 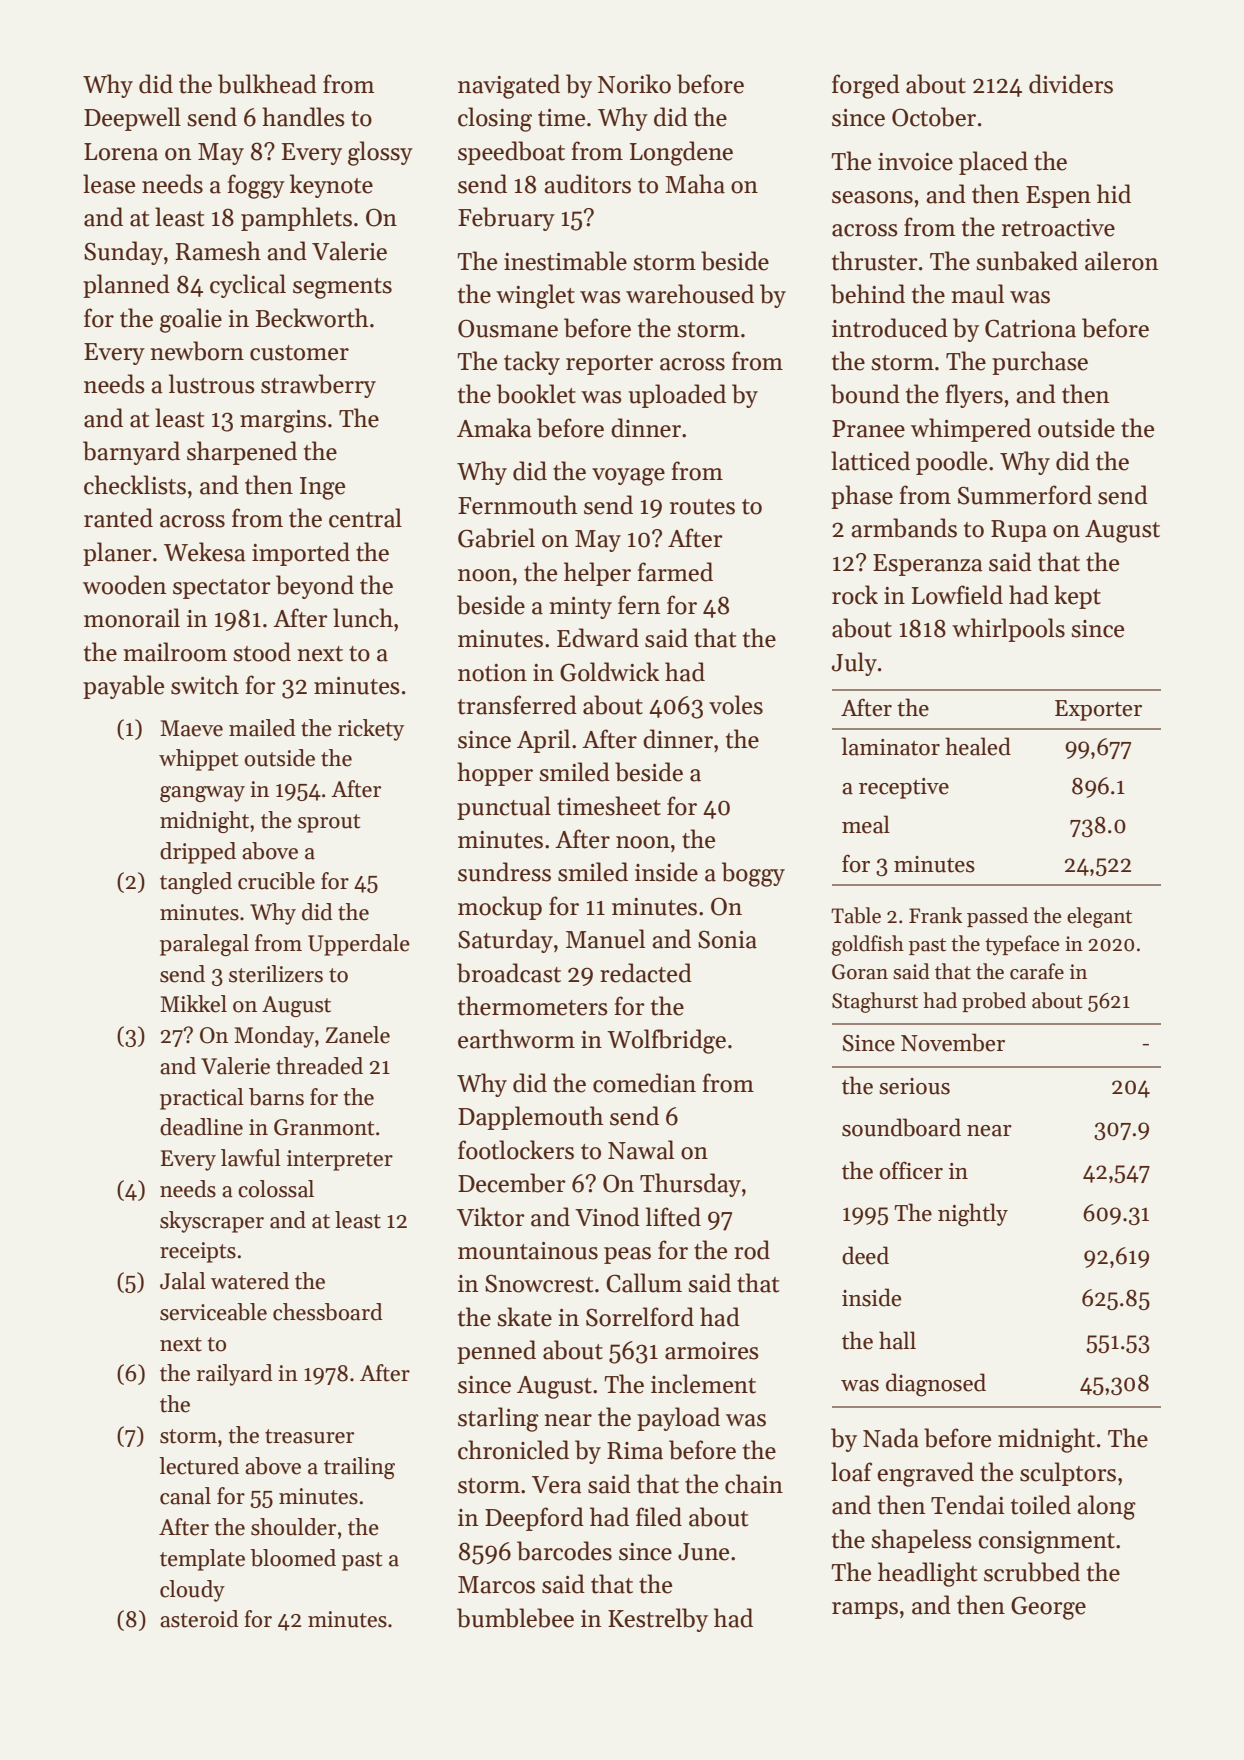 What do you see at coordinates (702, 507) in the screenshot?
I see `routes` at bounding box center [702, 507].
